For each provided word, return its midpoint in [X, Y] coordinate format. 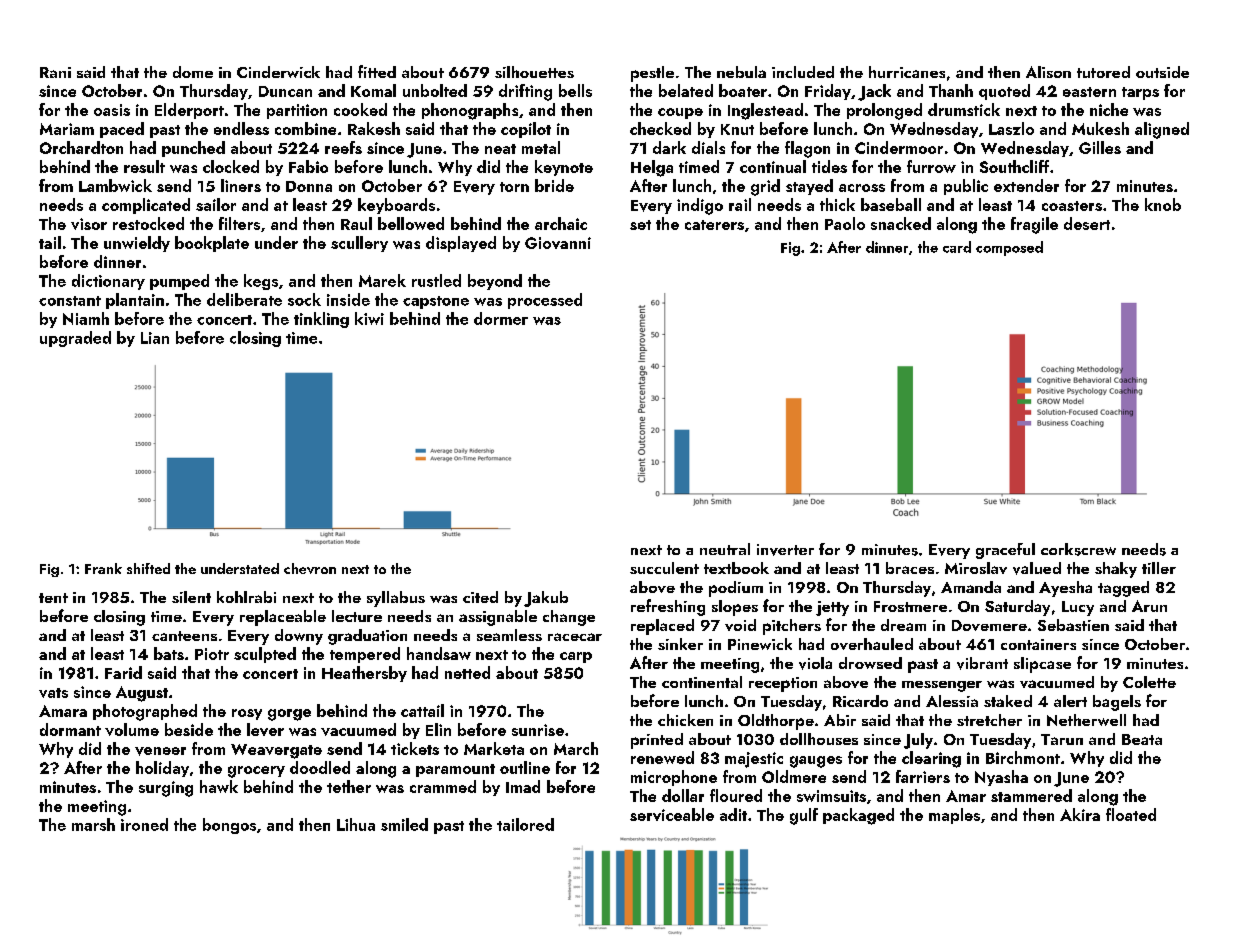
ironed [144, 824]
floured [736, 795]
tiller [1159, 568]
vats [53, 693]
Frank [103, 568]
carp [576, 657]
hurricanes [907, 72]
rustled [436, 280]
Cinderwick [278, 72]
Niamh [86, 318]
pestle [652, 74]
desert [1087, 223]
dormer [501, 318]
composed [1009, 248]
